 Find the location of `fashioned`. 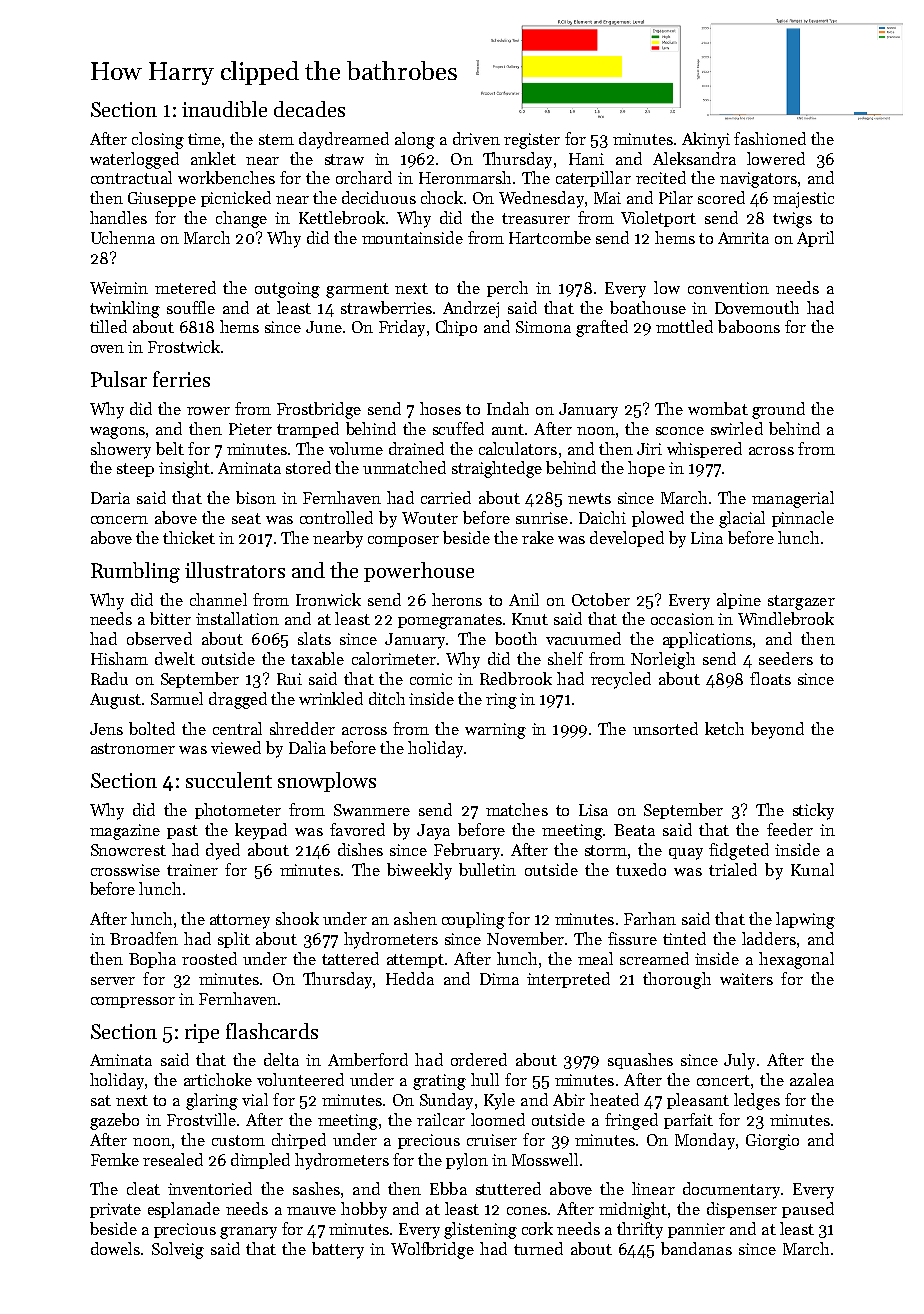

fashioned is located at coordinates (770, 138).
